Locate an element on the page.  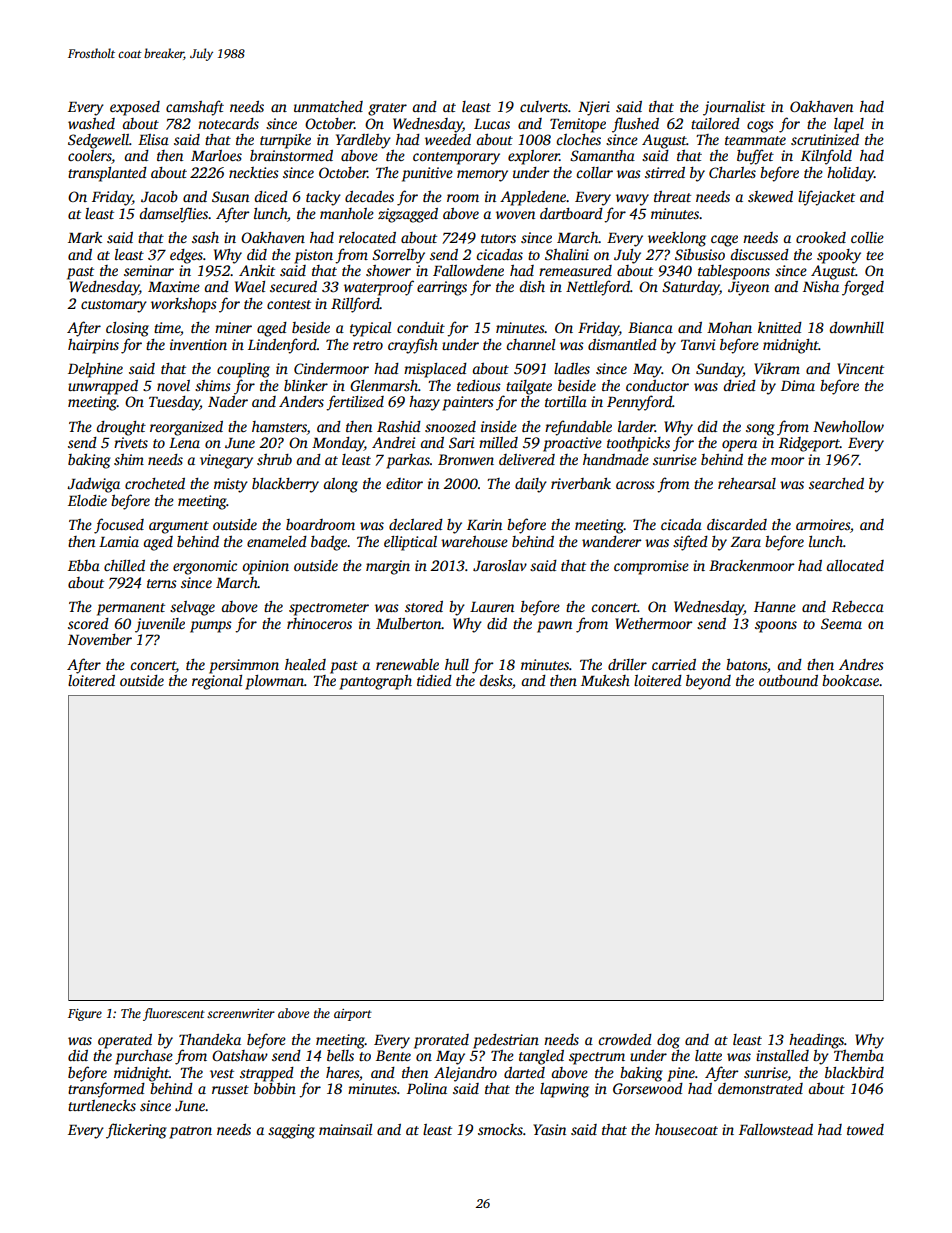
unmatched is located at coordinates (328, 106).
